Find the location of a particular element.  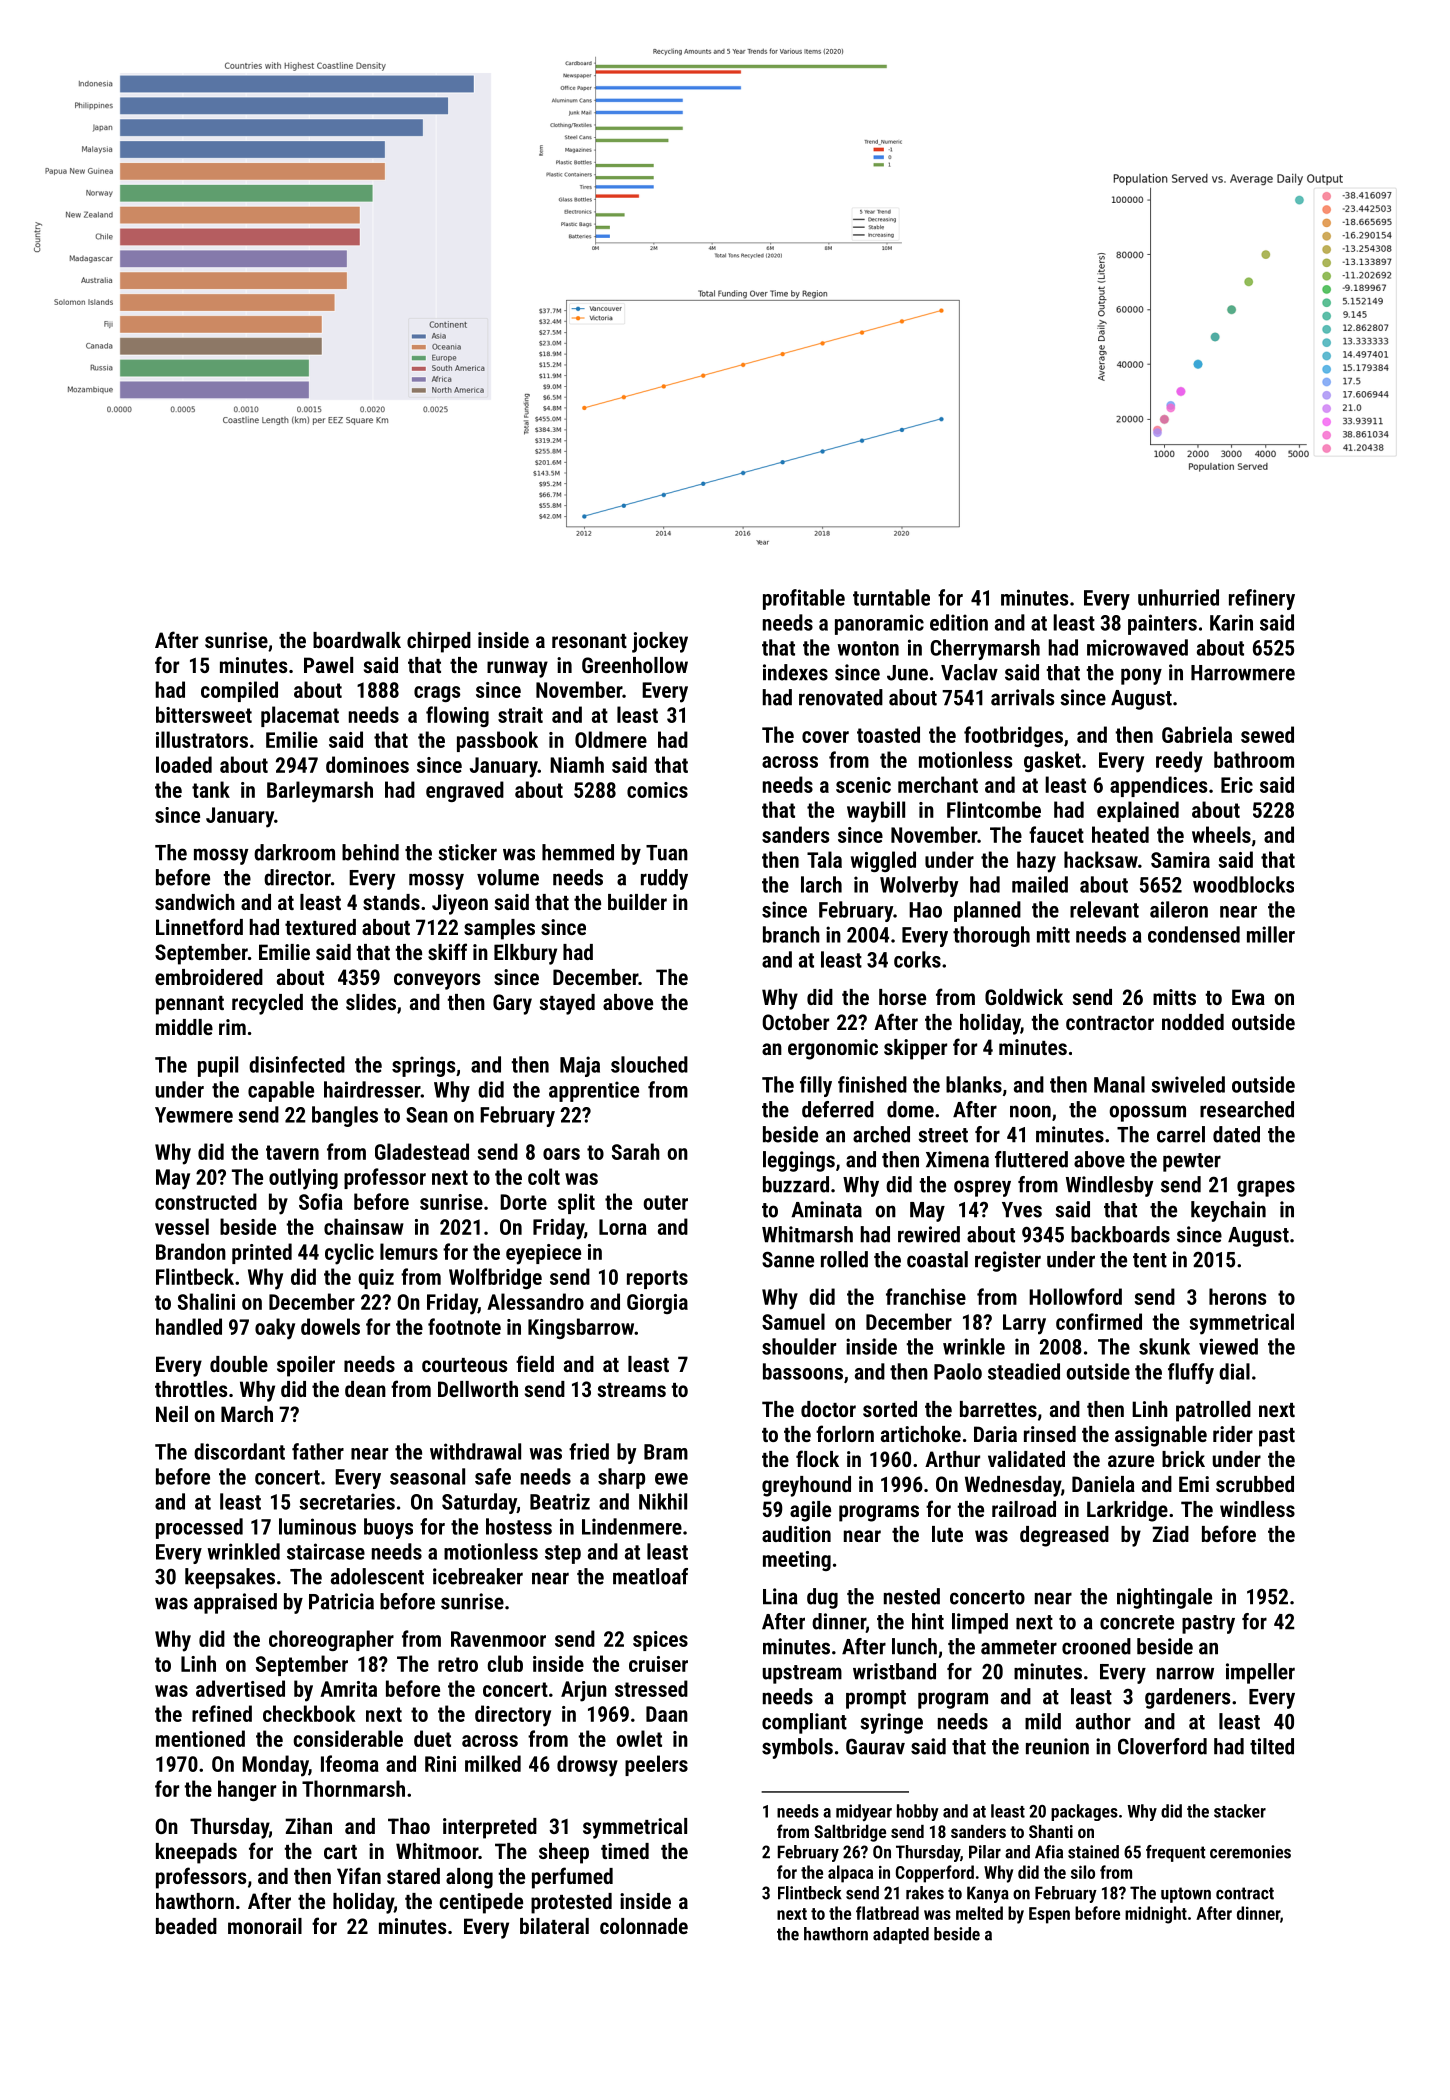

chirped is located at coordinates (439, 642).
